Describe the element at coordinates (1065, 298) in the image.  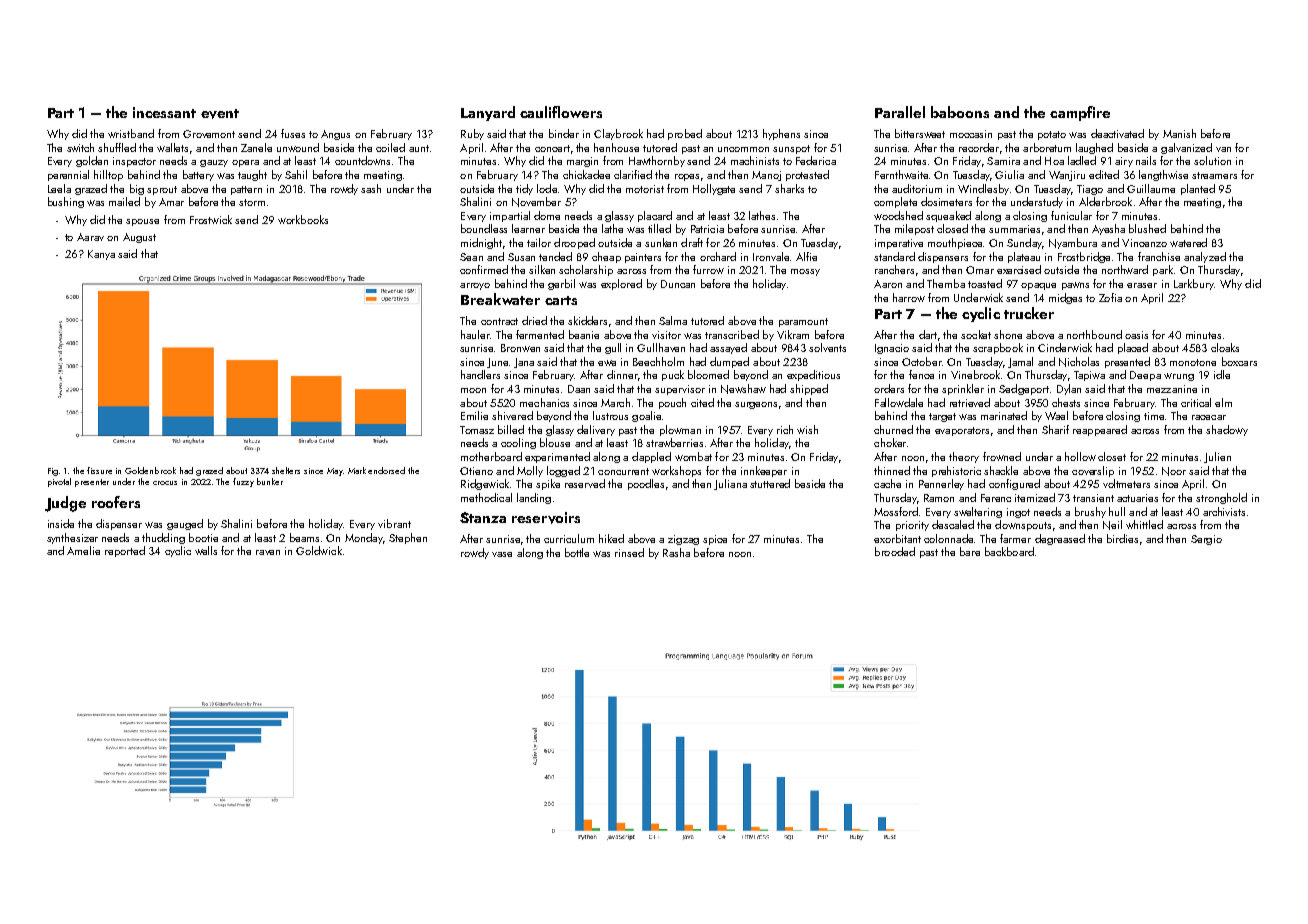
I see `midges` at that location.
